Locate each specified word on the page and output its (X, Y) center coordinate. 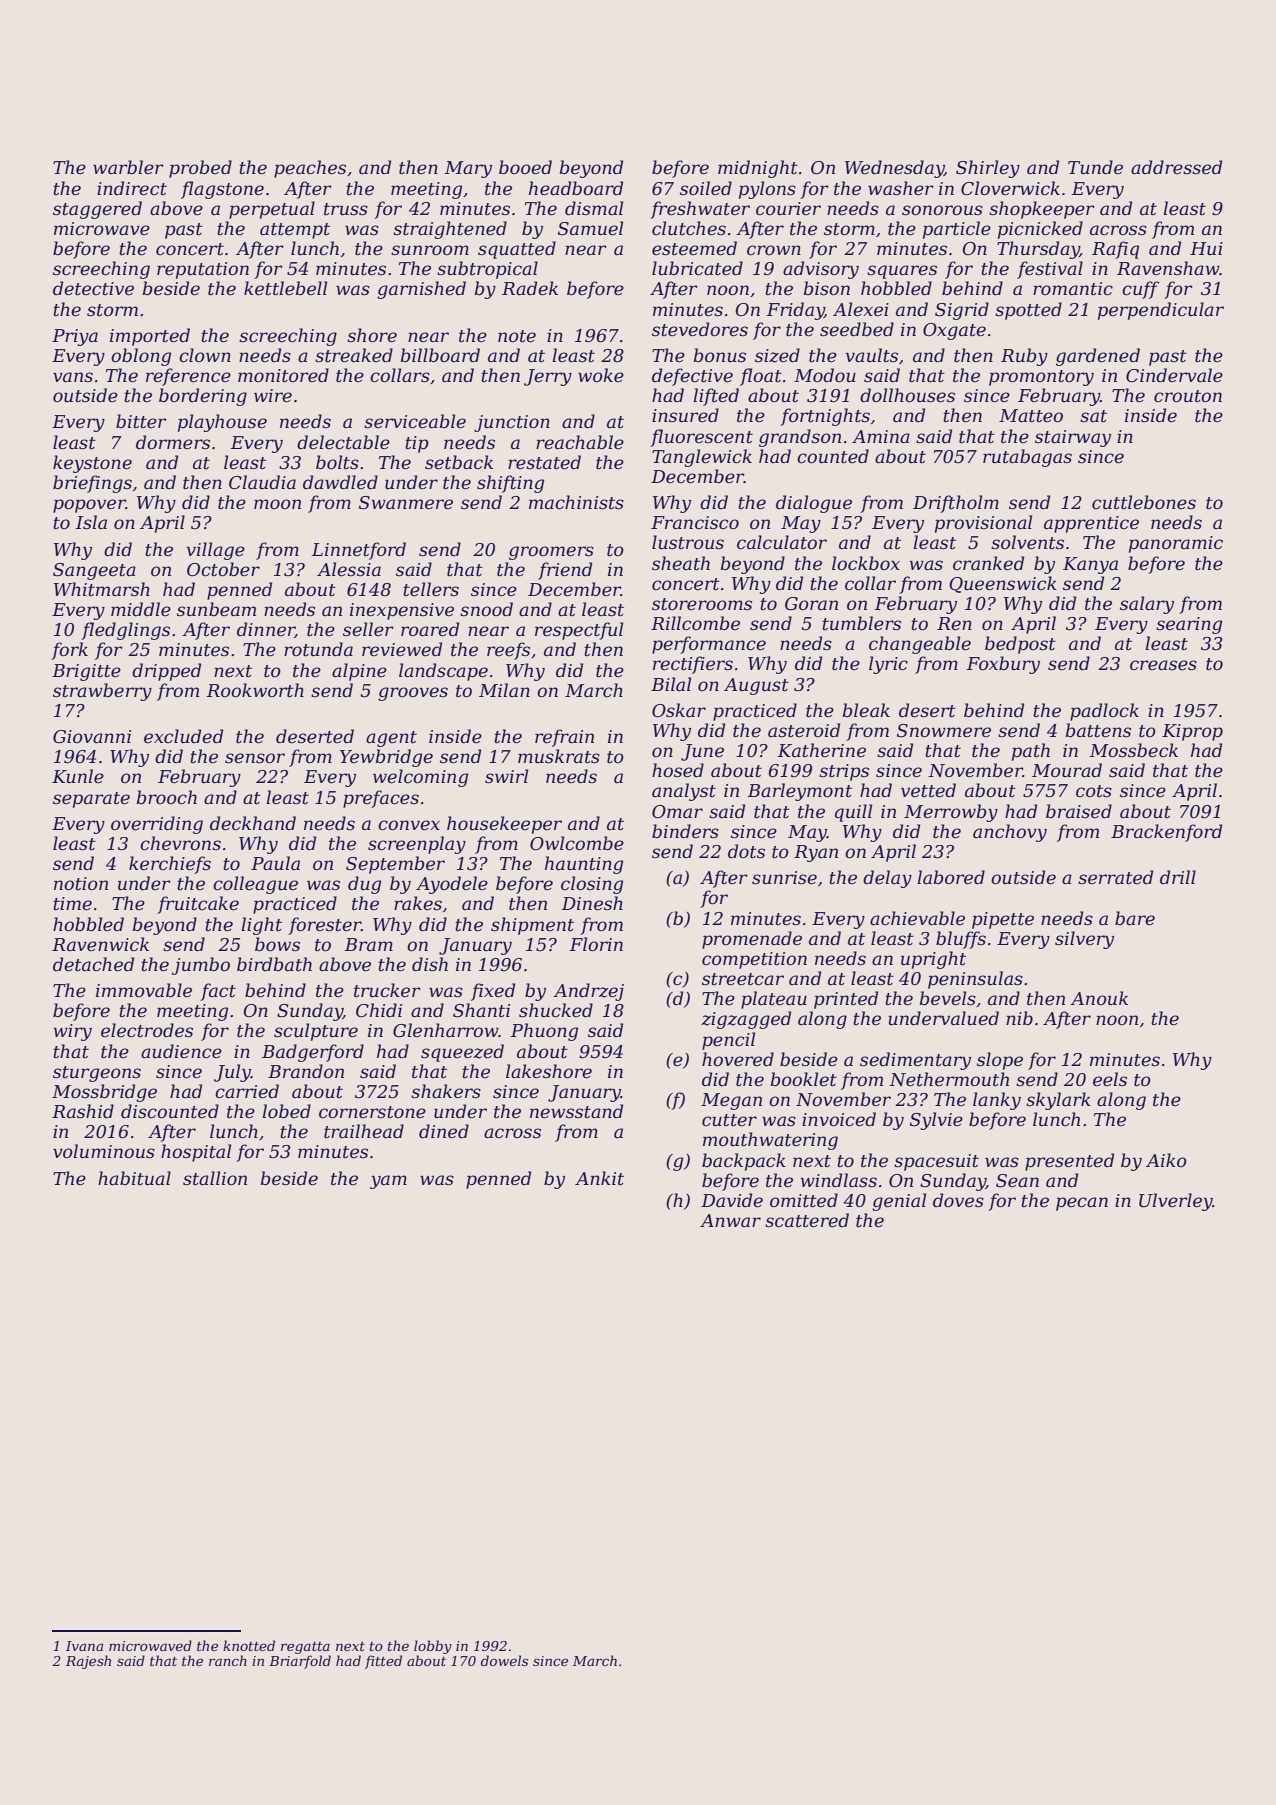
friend (565, 571)
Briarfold (300, 1662)
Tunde (1095, 167)
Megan (731, 1101)
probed (200, 169)
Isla (91, 522)
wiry (72, 1032)
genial (899, 1202)
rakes (418, 903)
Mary (468, 169)
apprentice (1091, 524)
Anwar (730, 1220)
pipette (1003, 920)
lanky (997, 1101)
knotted (249, 1645)
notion (81, 884)
